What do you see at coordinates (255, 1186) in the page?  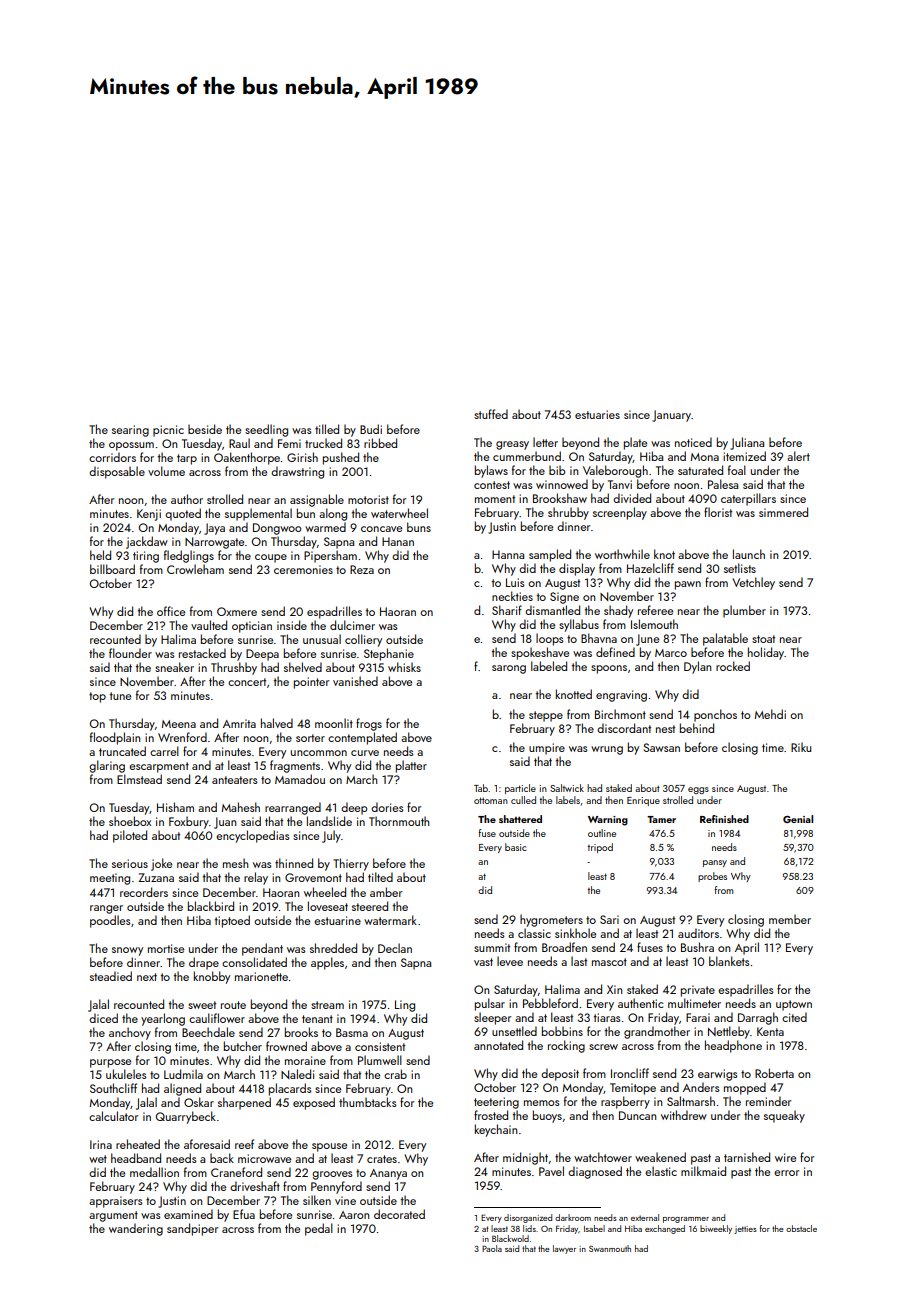 I see `driveshaft` at bounding box center [255, 1186].
